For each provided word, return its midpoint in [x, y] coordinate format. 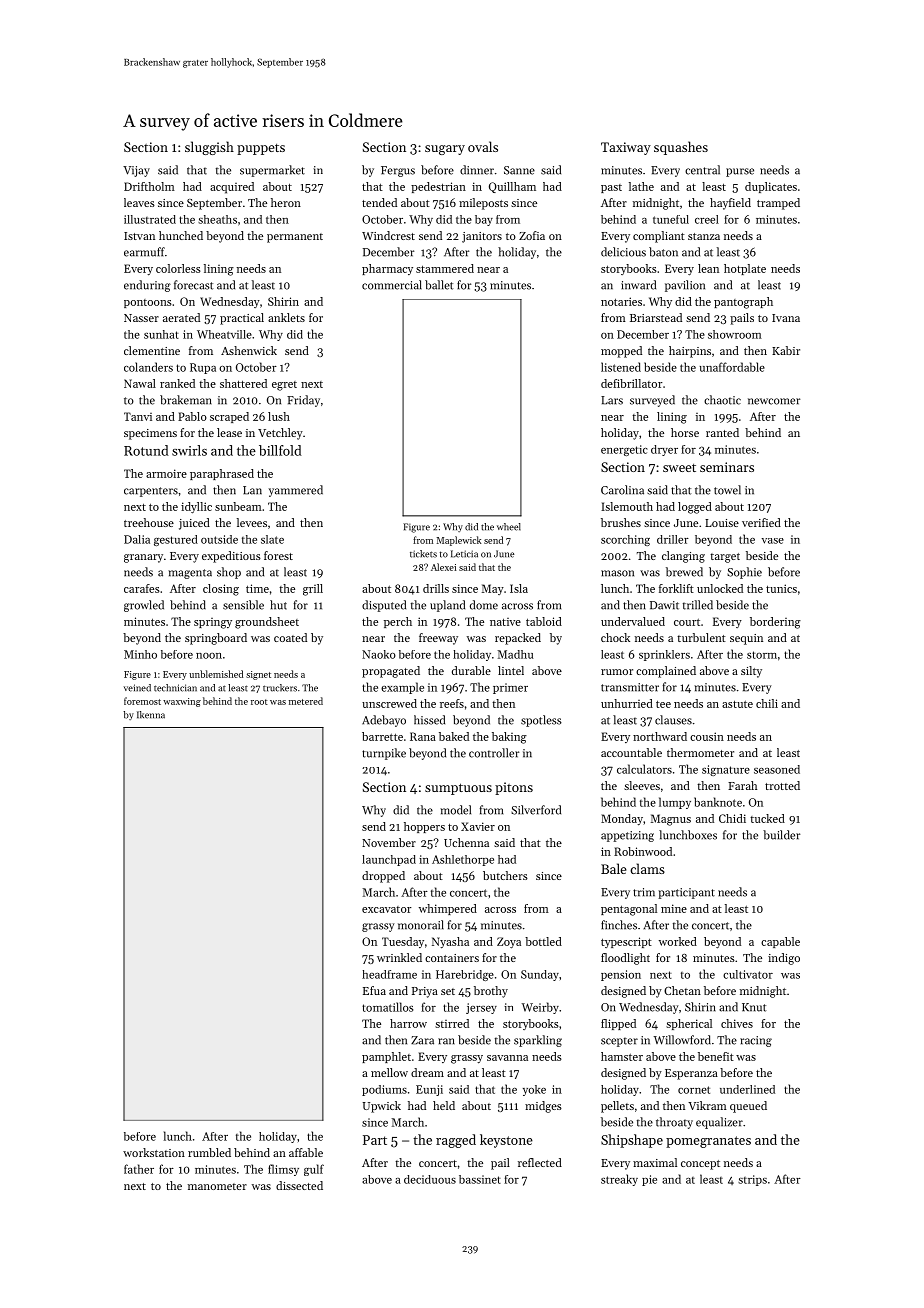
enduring [147, 286]
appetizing [627, 836]
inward [638, 285]
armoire [166, 473]
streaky [619, 1180]
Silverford [536, 810]
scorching [625, 540]
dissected [299, 1185]
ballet [439, 285]
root [259, 702]
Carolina [622, 490]
